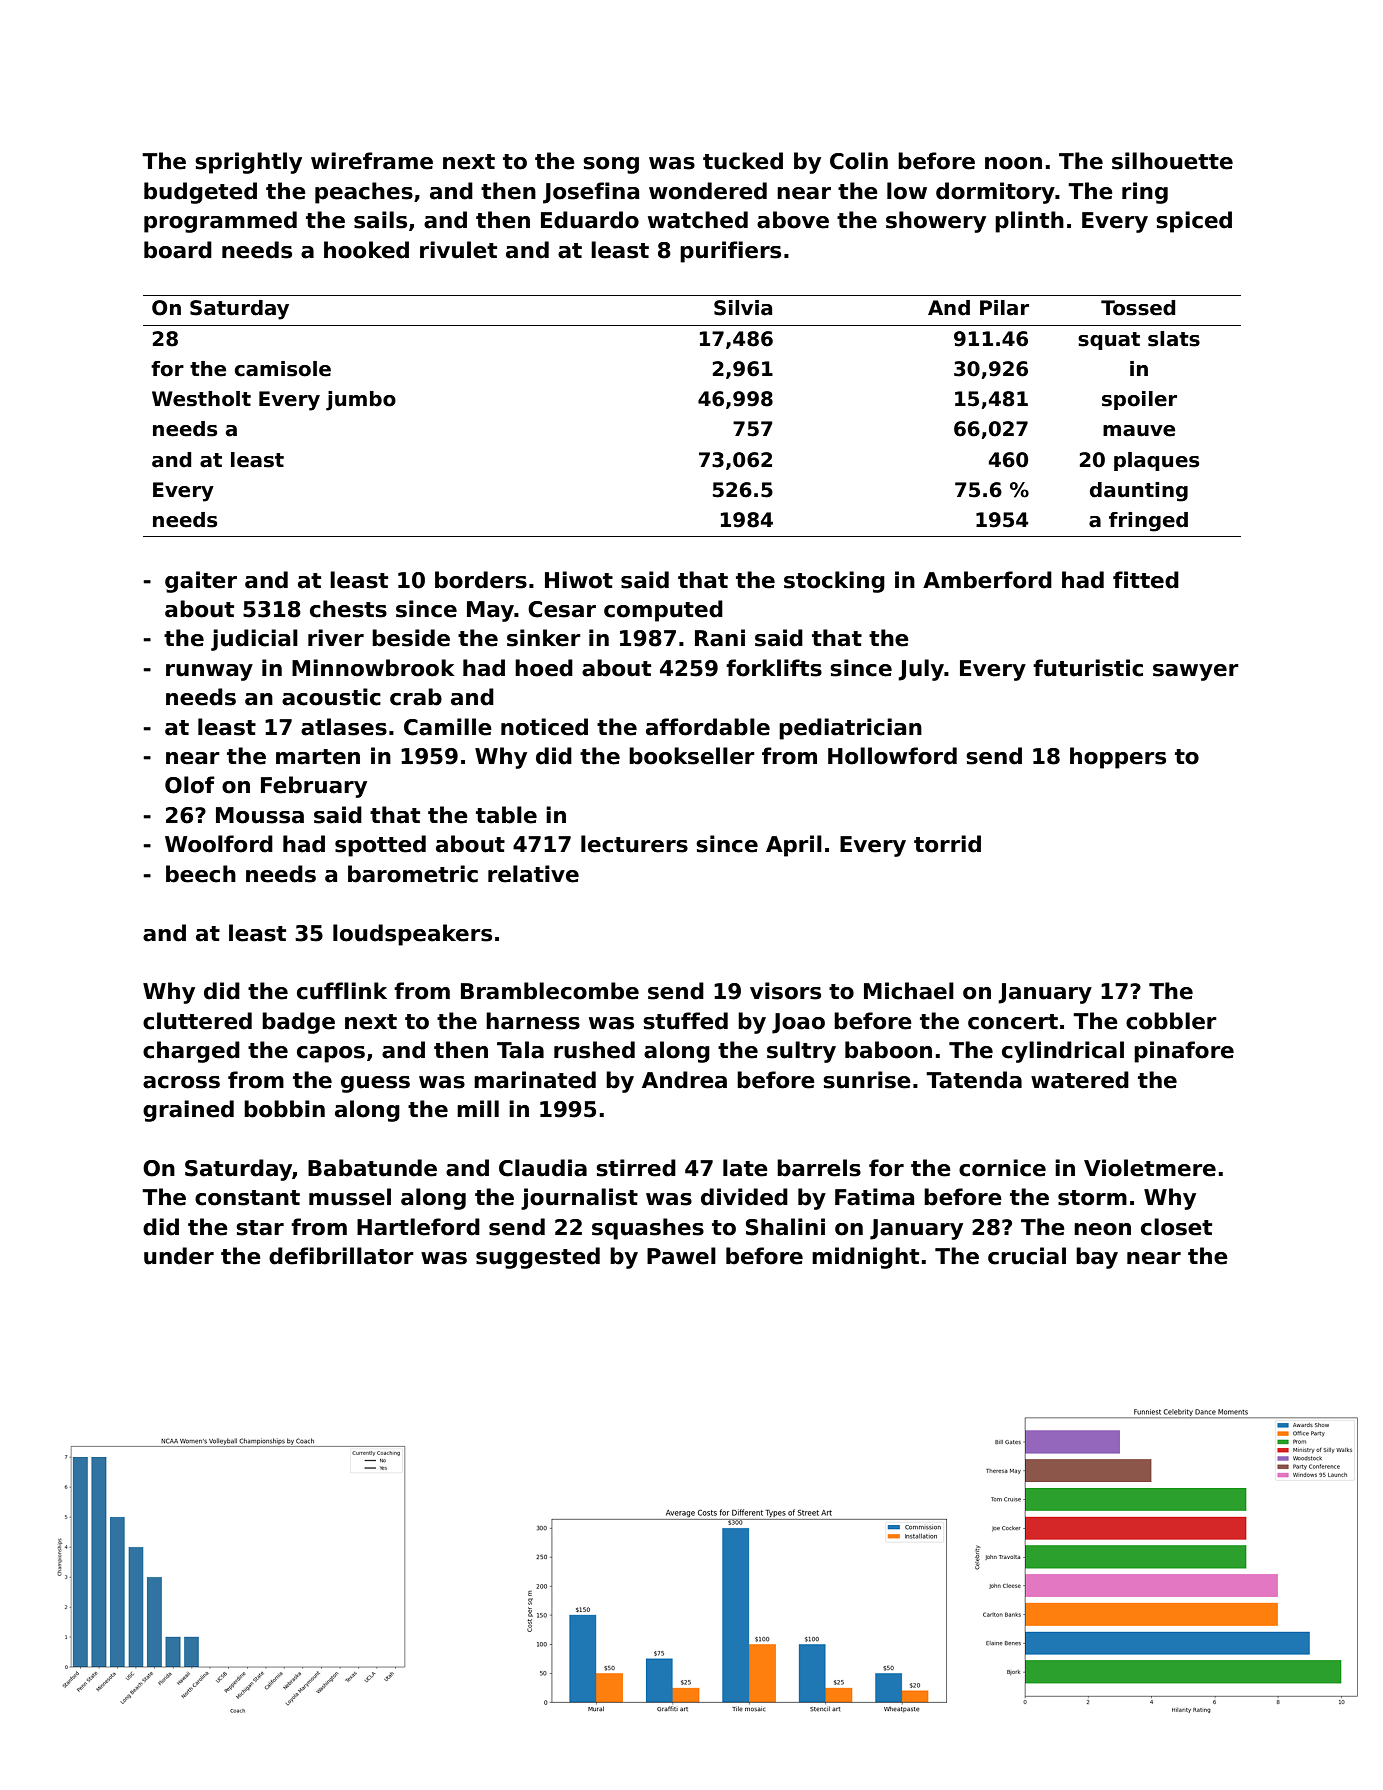 The width and height of the image is (1383, 1790). What do you see at coordinates (179, 1256) in the image?
I see `under` at bounding box center [179, 1256].
